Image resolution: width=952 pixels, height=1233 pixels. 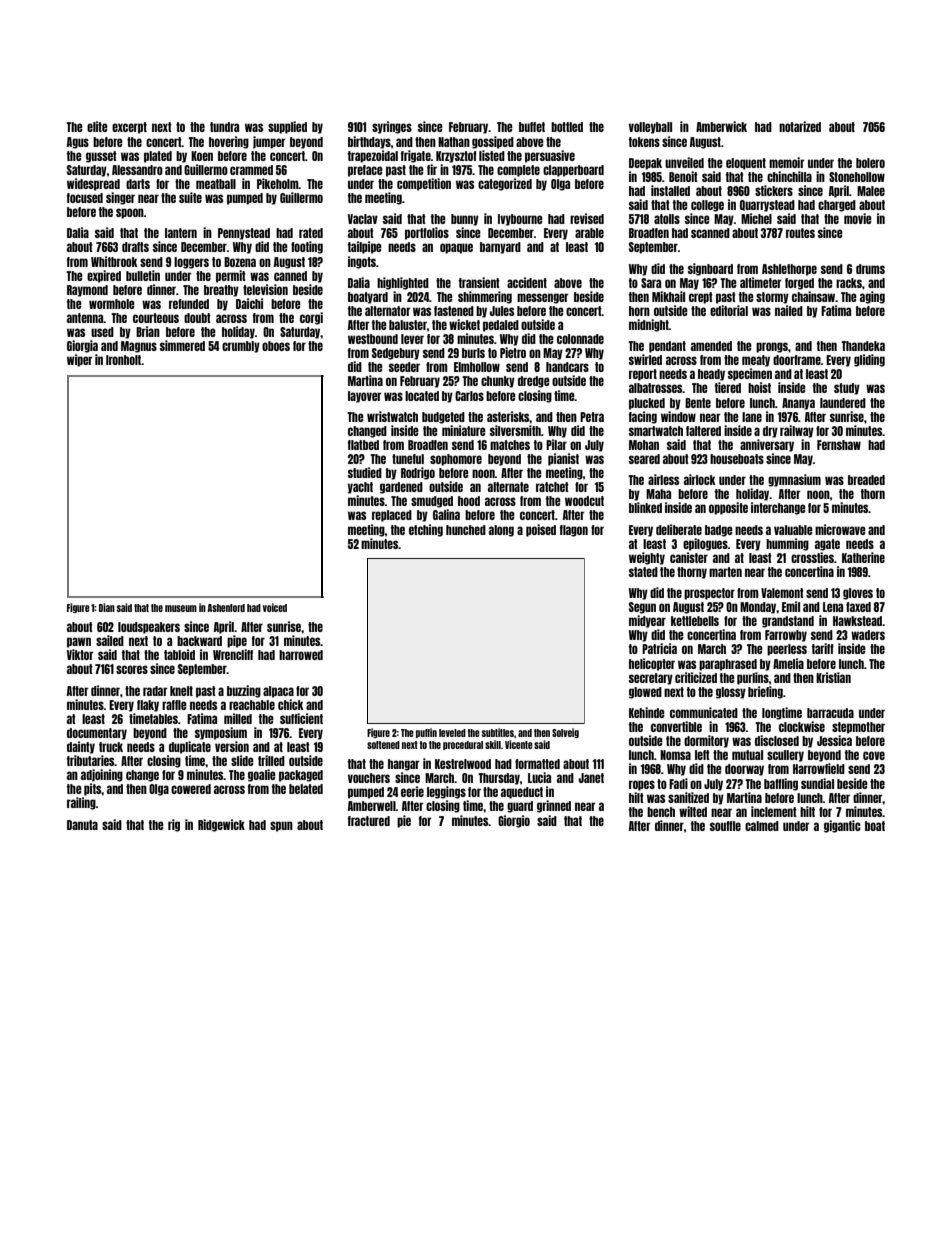 I want to click on Giorgio, so click(x=514, y=821).
